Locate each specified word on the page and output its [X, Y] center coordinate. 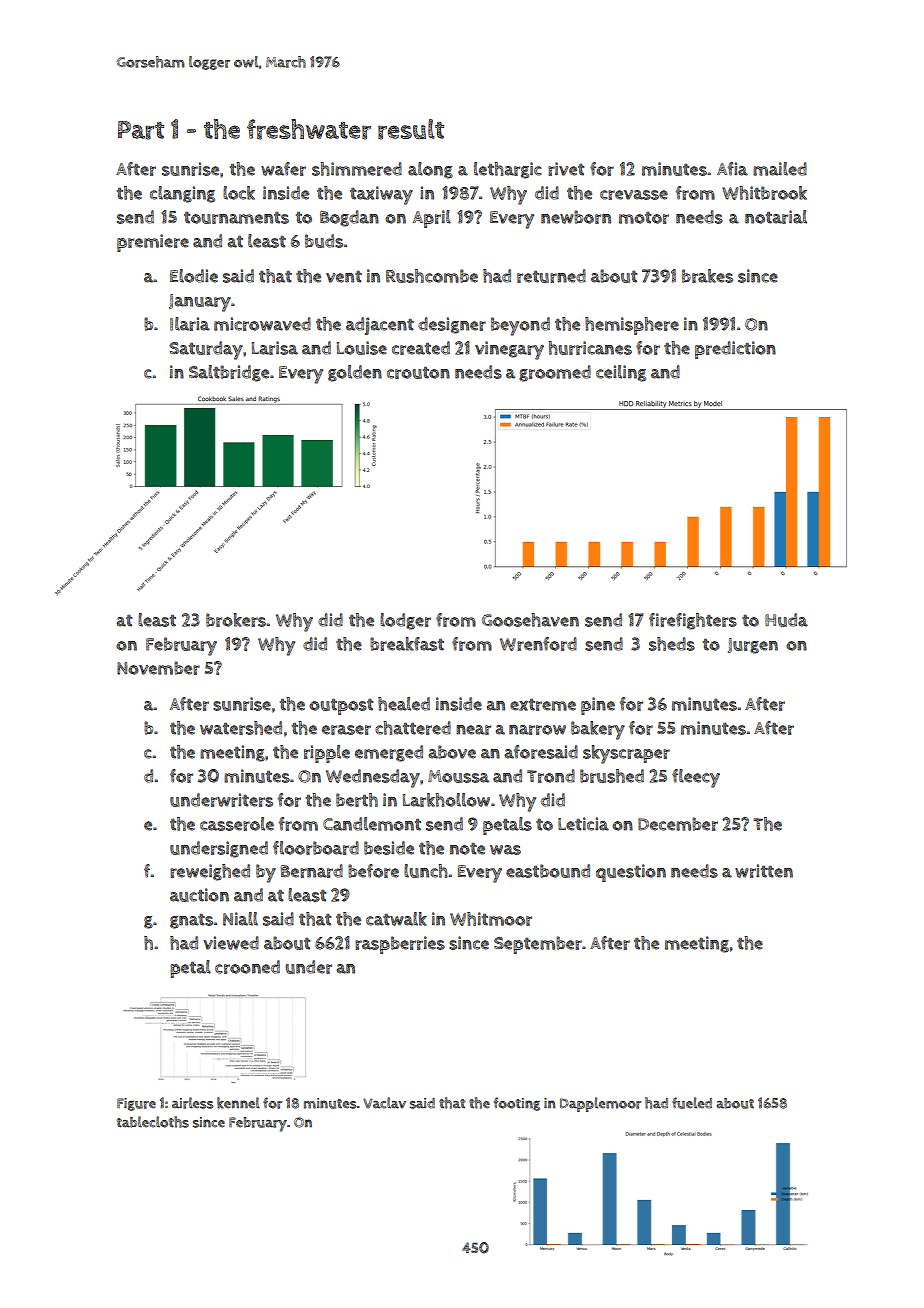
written [764, 871]
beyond [520, 326]
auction [199, 895]
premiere [153, 243]
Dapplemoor [600, 1104]
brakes [707, 276]
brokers [236, 620]
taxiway [381, 195]
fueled [692, 1103]
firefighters [693, 621]
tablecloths [153, 1122]
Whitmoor [491, 919]
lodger [405, 621]
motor [644, 217]
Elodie [194, 276]
